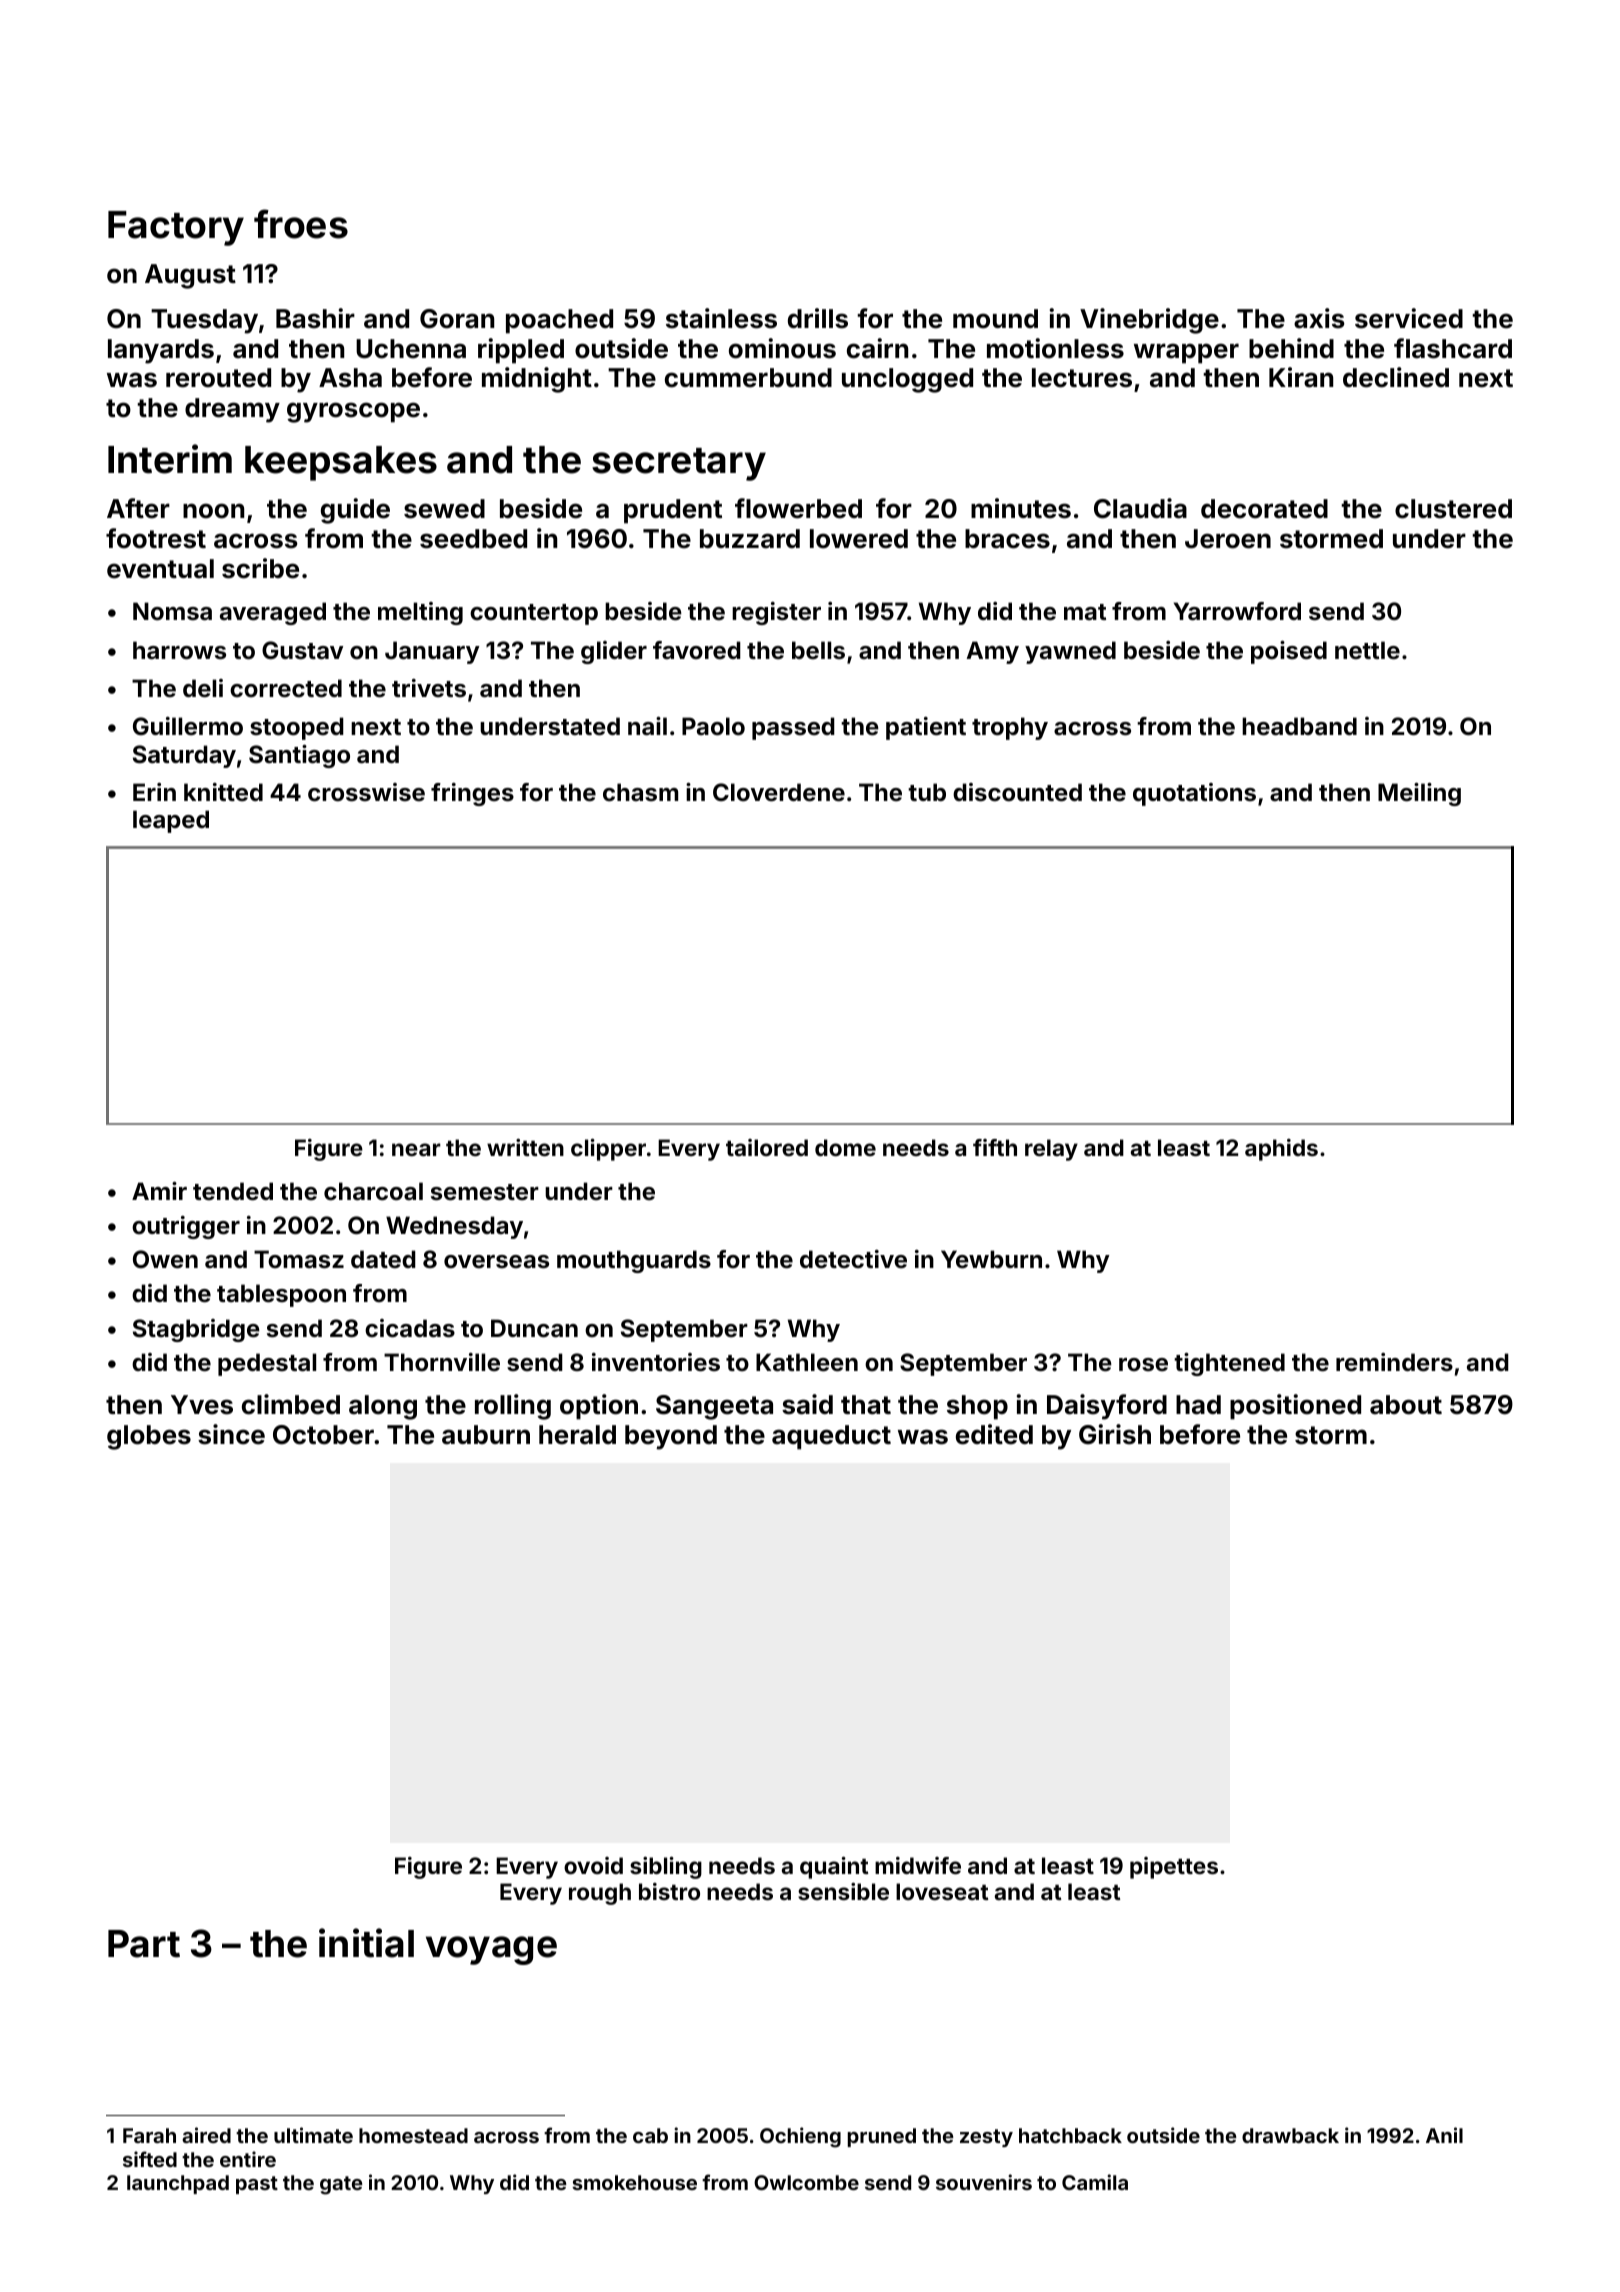  What do you see at coordinates (457, 319) in the document?
I see `Goran` at bounding box center [457, 319].
